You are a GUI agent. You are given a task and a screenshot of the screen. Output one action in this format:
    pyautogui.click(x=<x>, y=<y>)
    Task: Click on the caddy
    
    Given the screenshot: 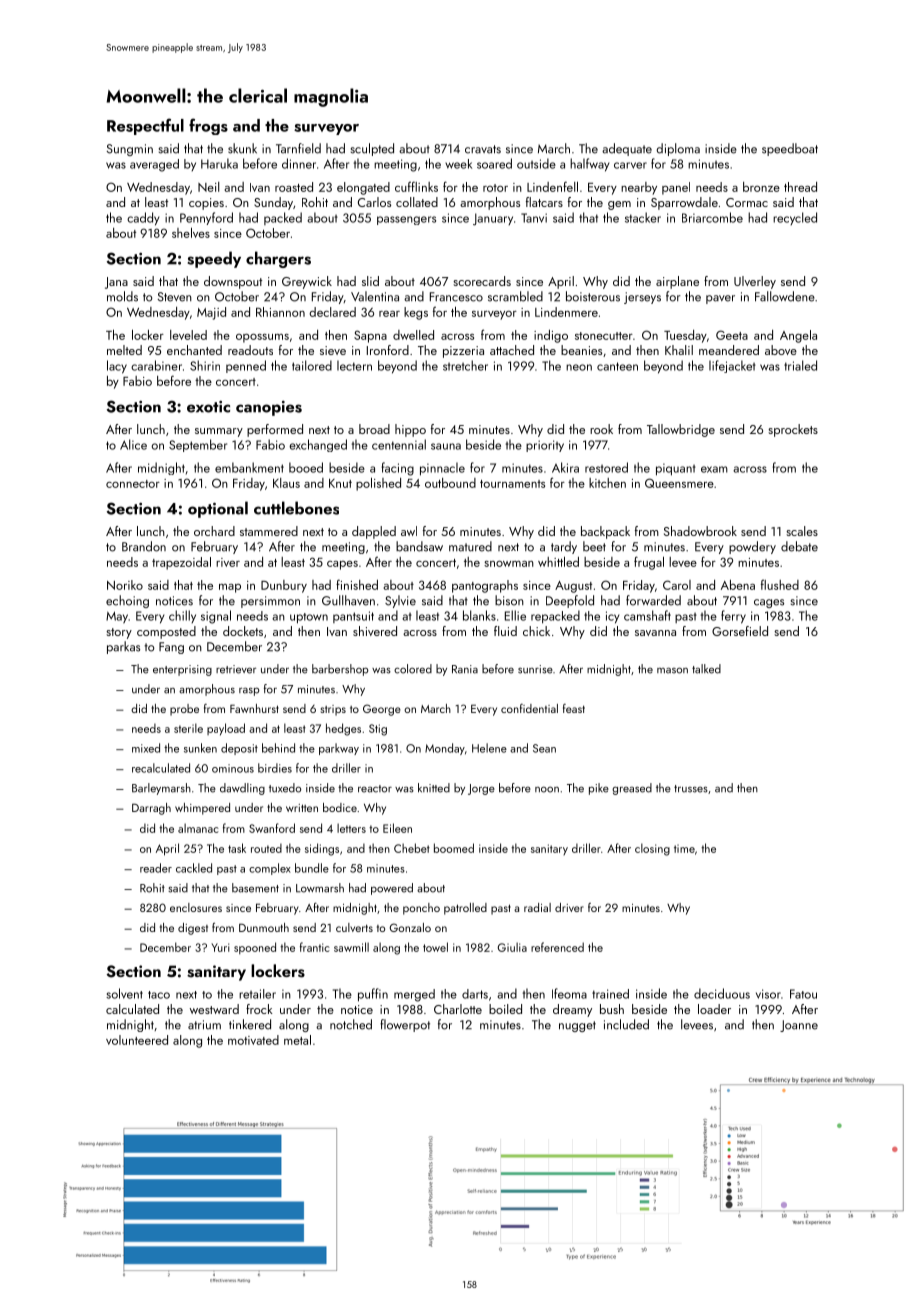 What is the action you would take?
    pyautogui.click(x=143, y=219)
